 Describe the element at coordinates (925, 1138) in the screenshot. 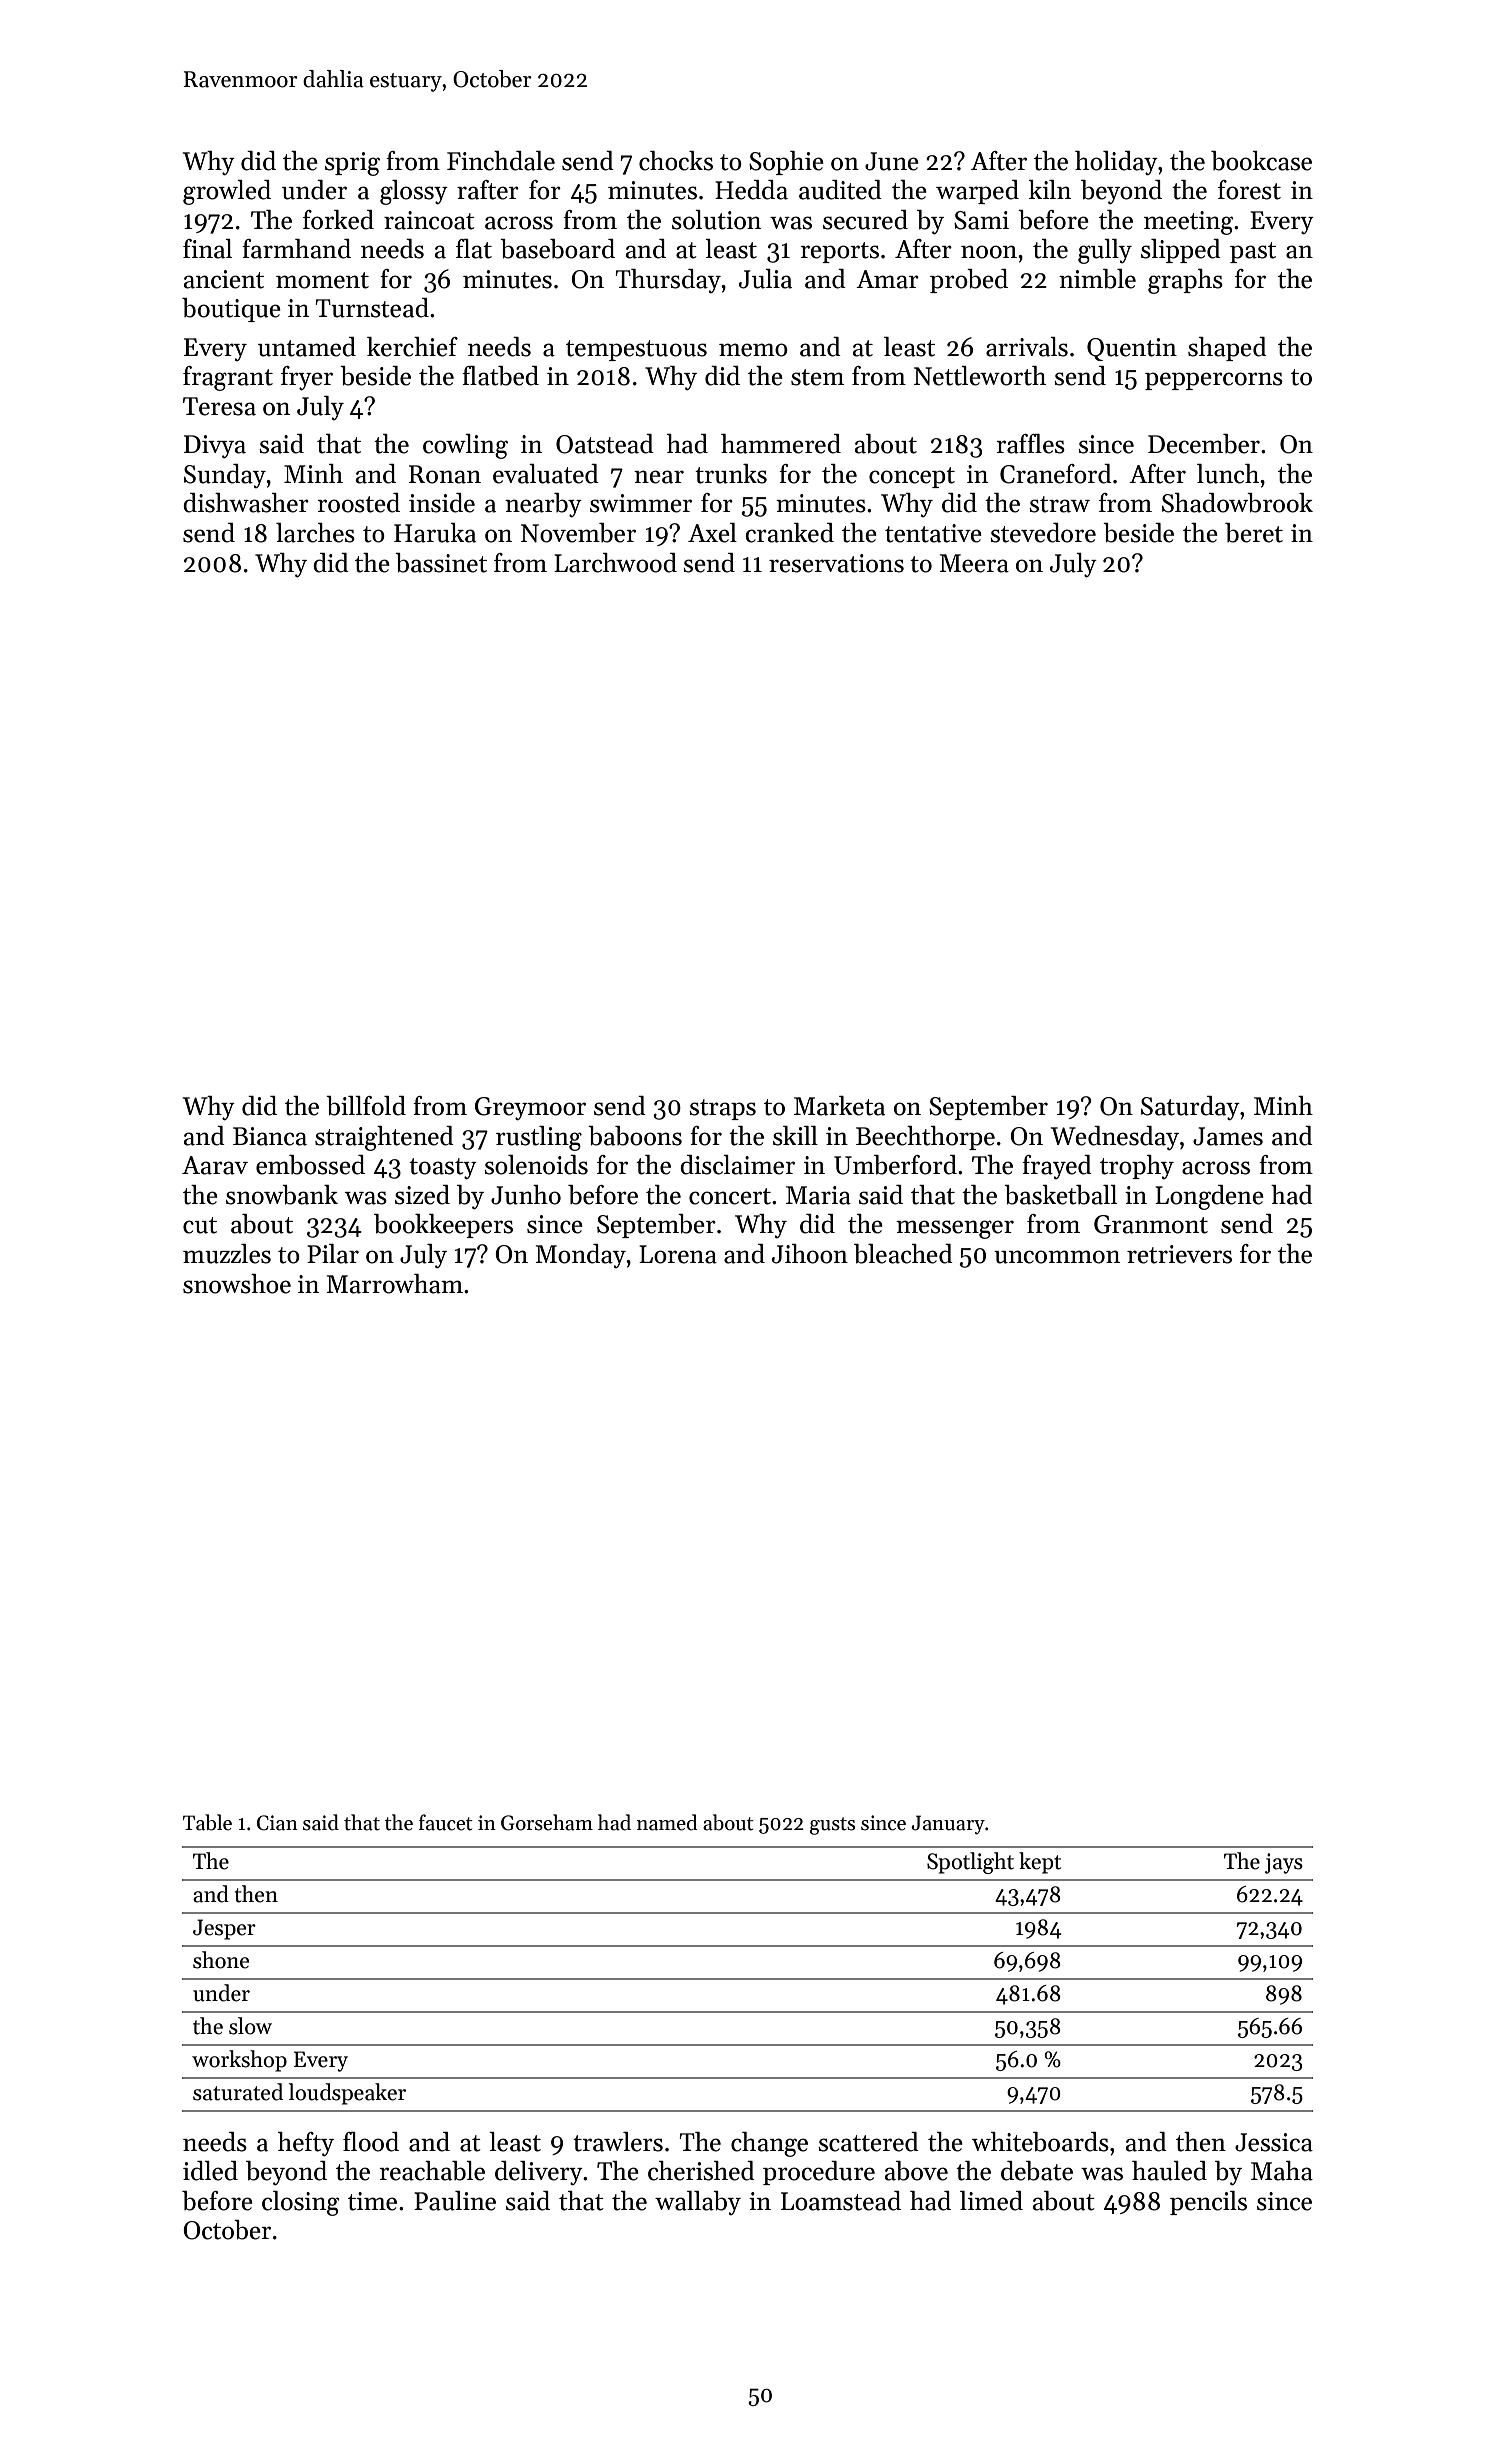

I see `Beechthorpe` at that location.
